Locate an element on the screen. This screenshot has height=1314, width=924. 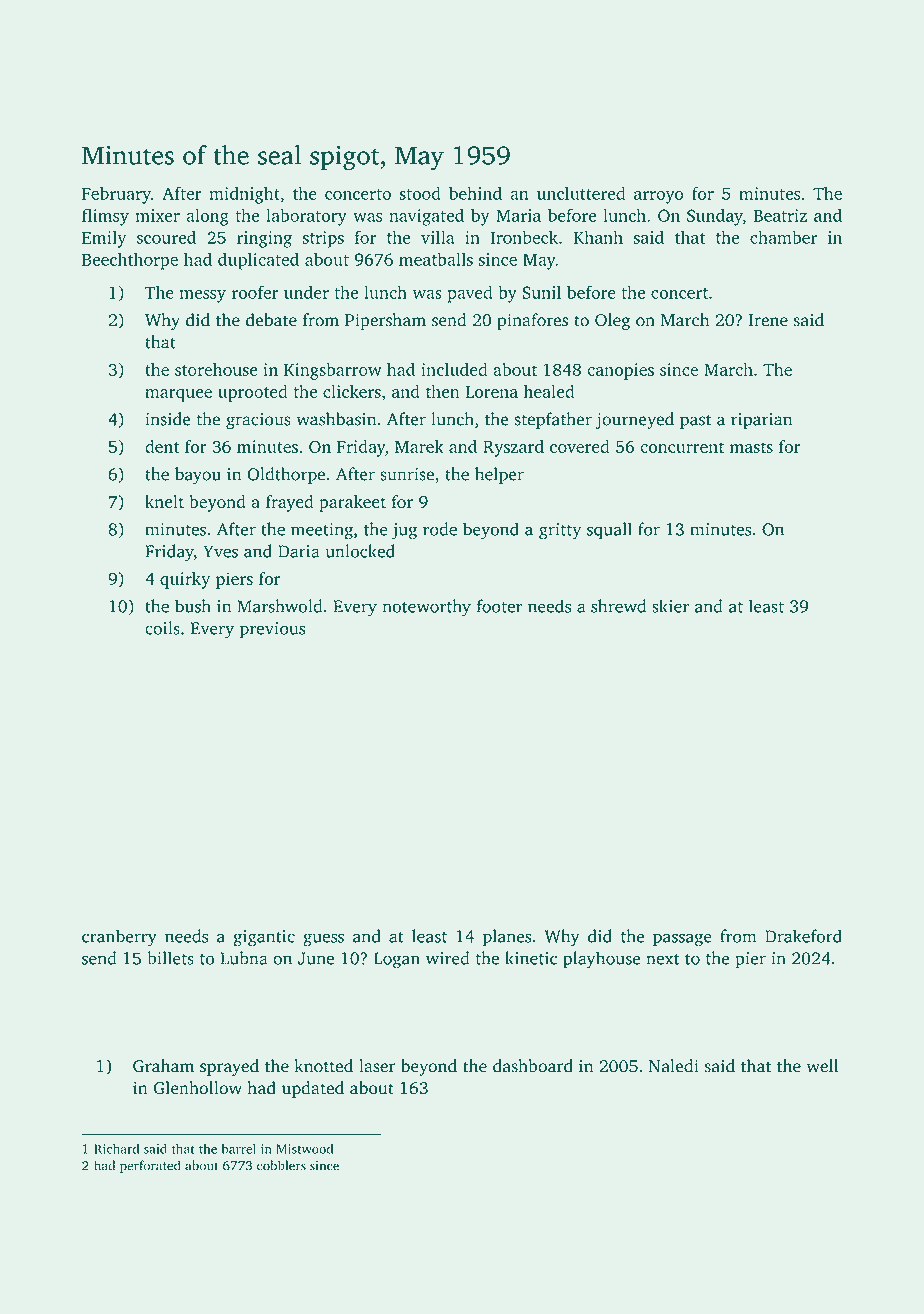
Ironbeck is located at coordinates (524, 237).
